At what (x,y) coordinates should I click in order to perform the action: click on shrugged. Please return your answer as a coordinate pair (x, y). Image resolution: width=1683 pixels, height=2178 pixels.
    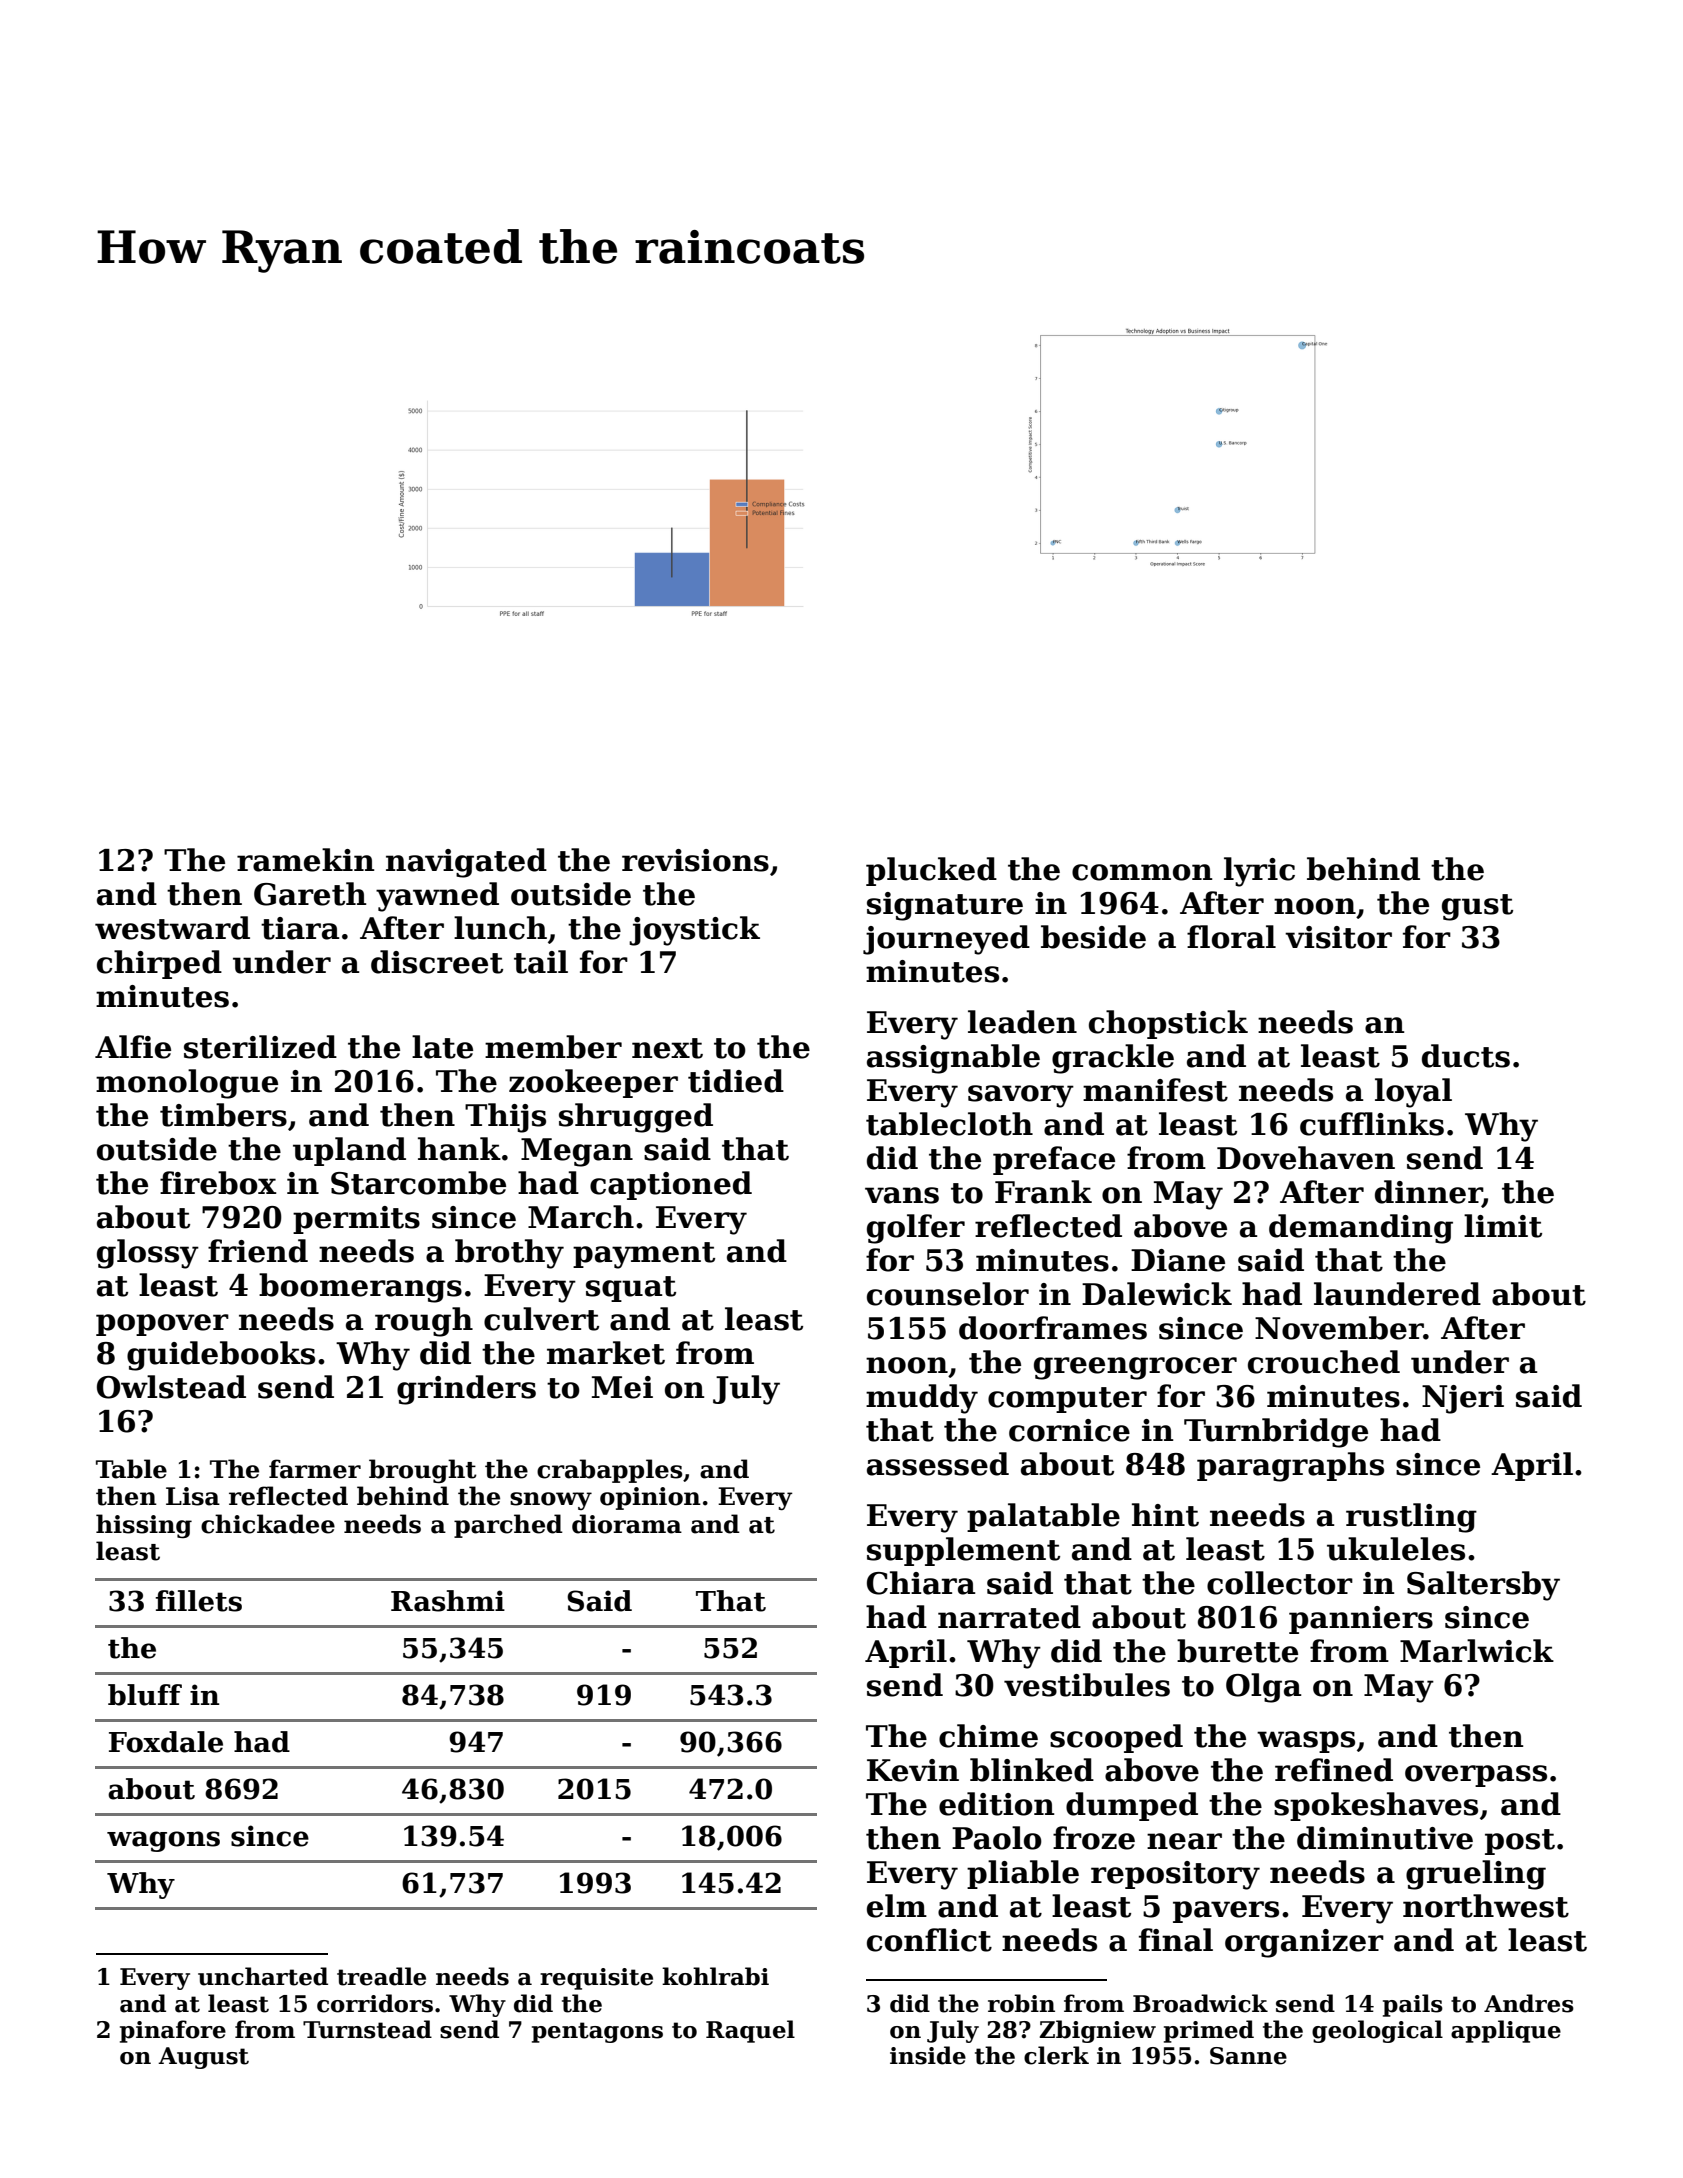
    Looking at the image, I should click on (636, 1118).
